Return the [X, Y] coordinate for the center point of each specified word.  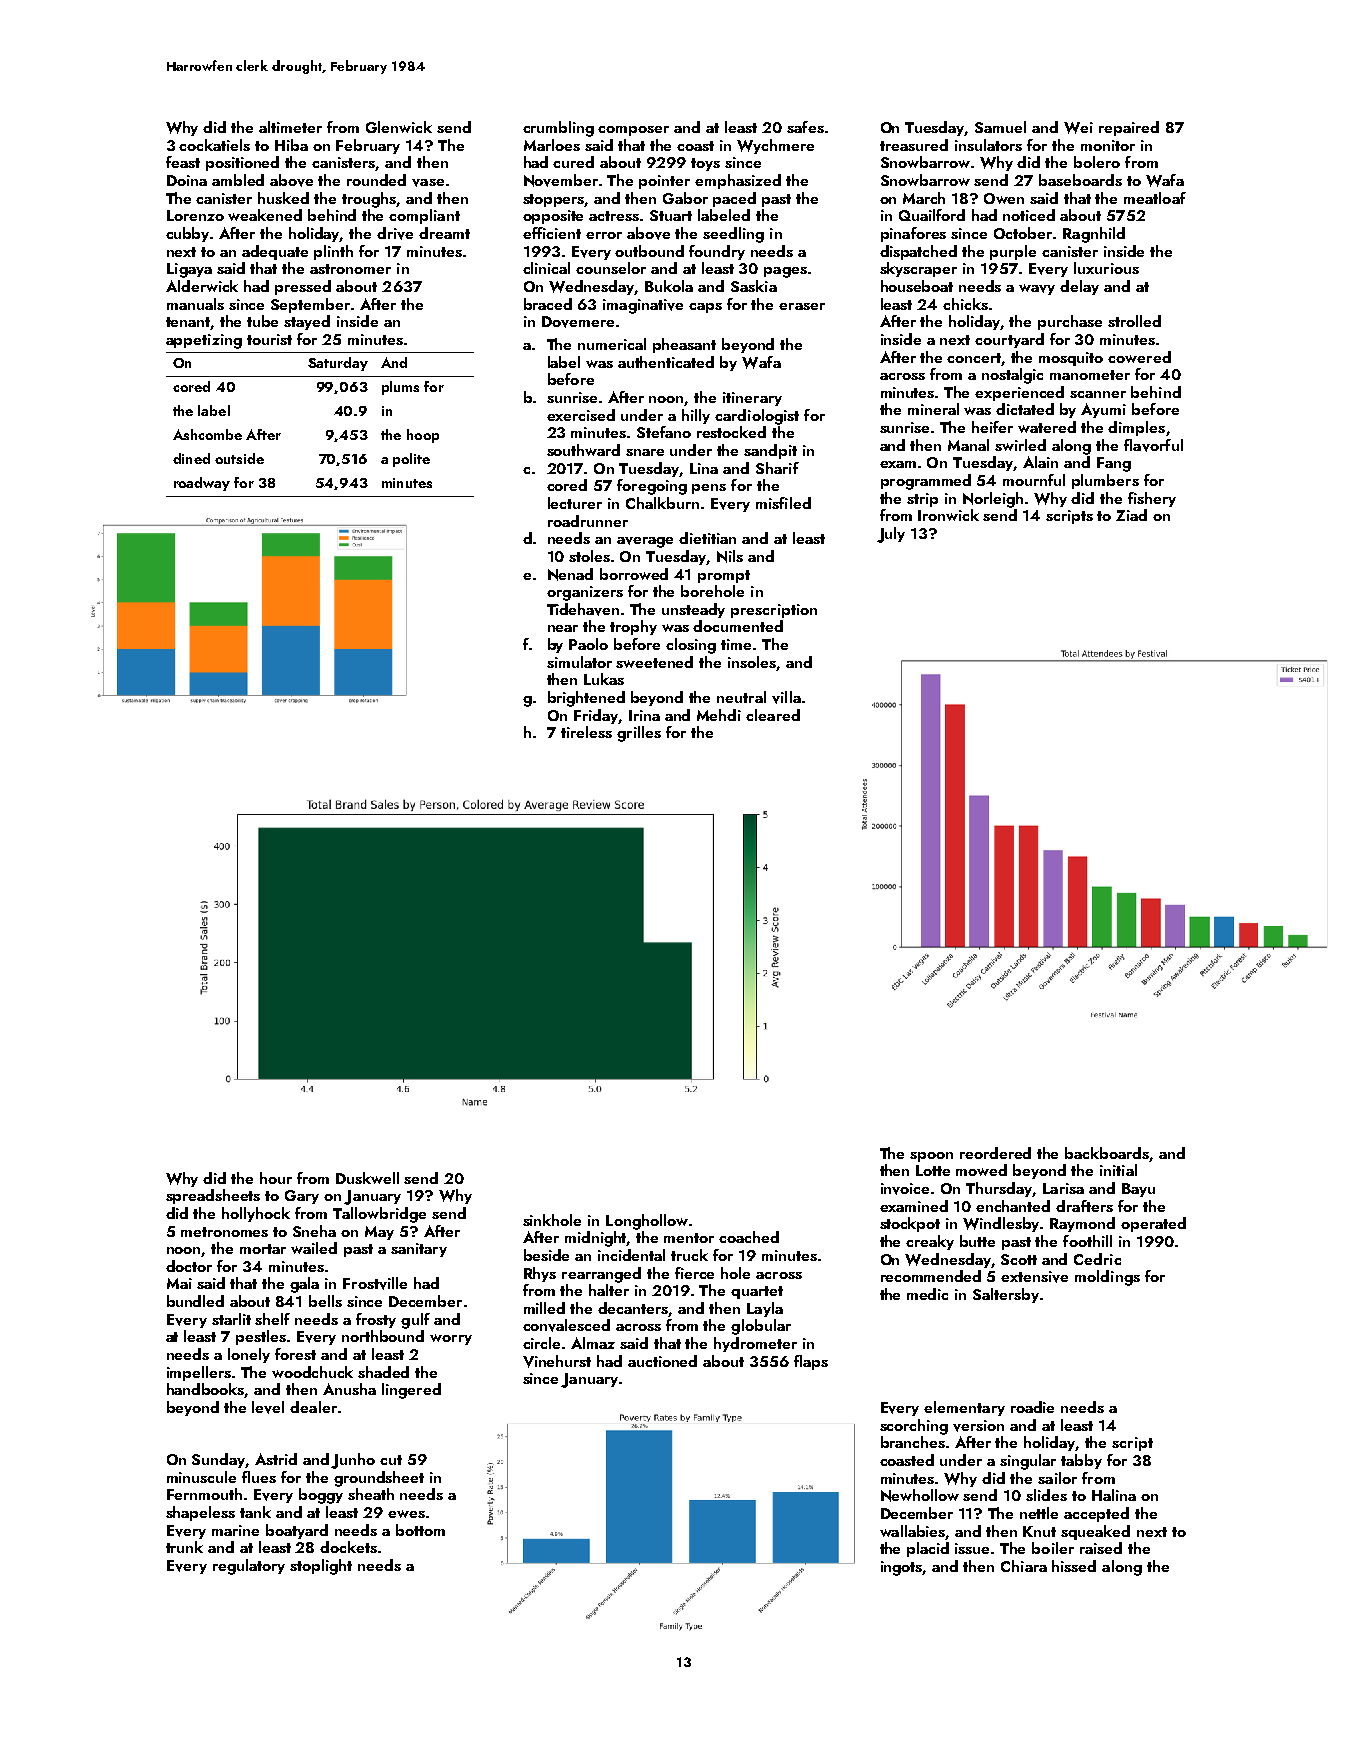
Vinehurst [557, 1361]
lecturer [575, 503]
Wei [1078, 128]
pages [785, 272]
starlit [231, 1319]
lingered [411, 1391]
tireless [586, 732]
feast [183, 162]
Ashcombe [207, 434]
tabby [1081, 1461]
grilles [639, 734]
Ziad [1131, 515]
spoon [931, 1157]
